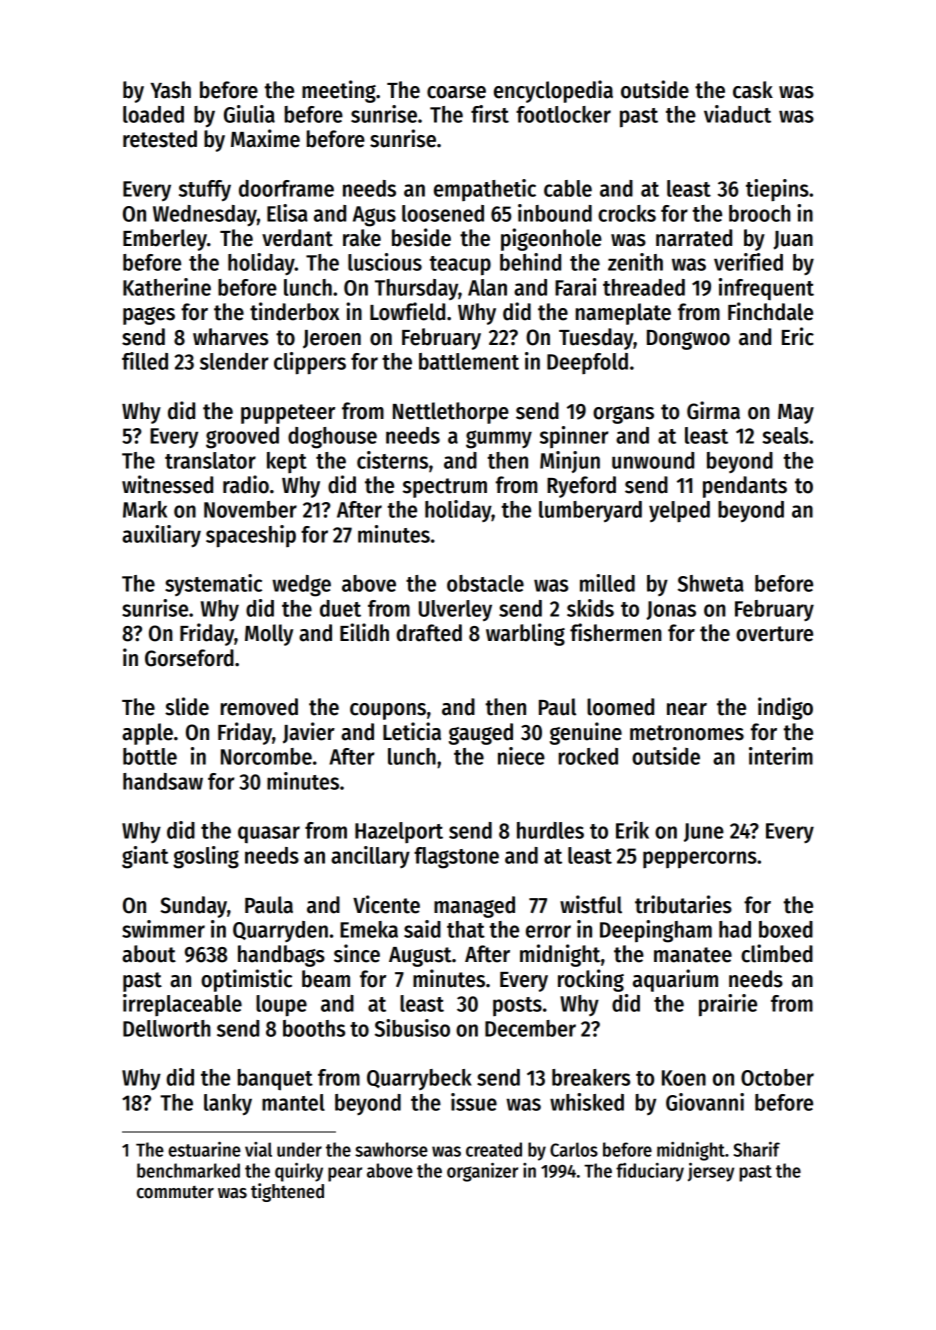  Describe the element at coordinates (429, 633) in the page. I see `drafted` at that location.
